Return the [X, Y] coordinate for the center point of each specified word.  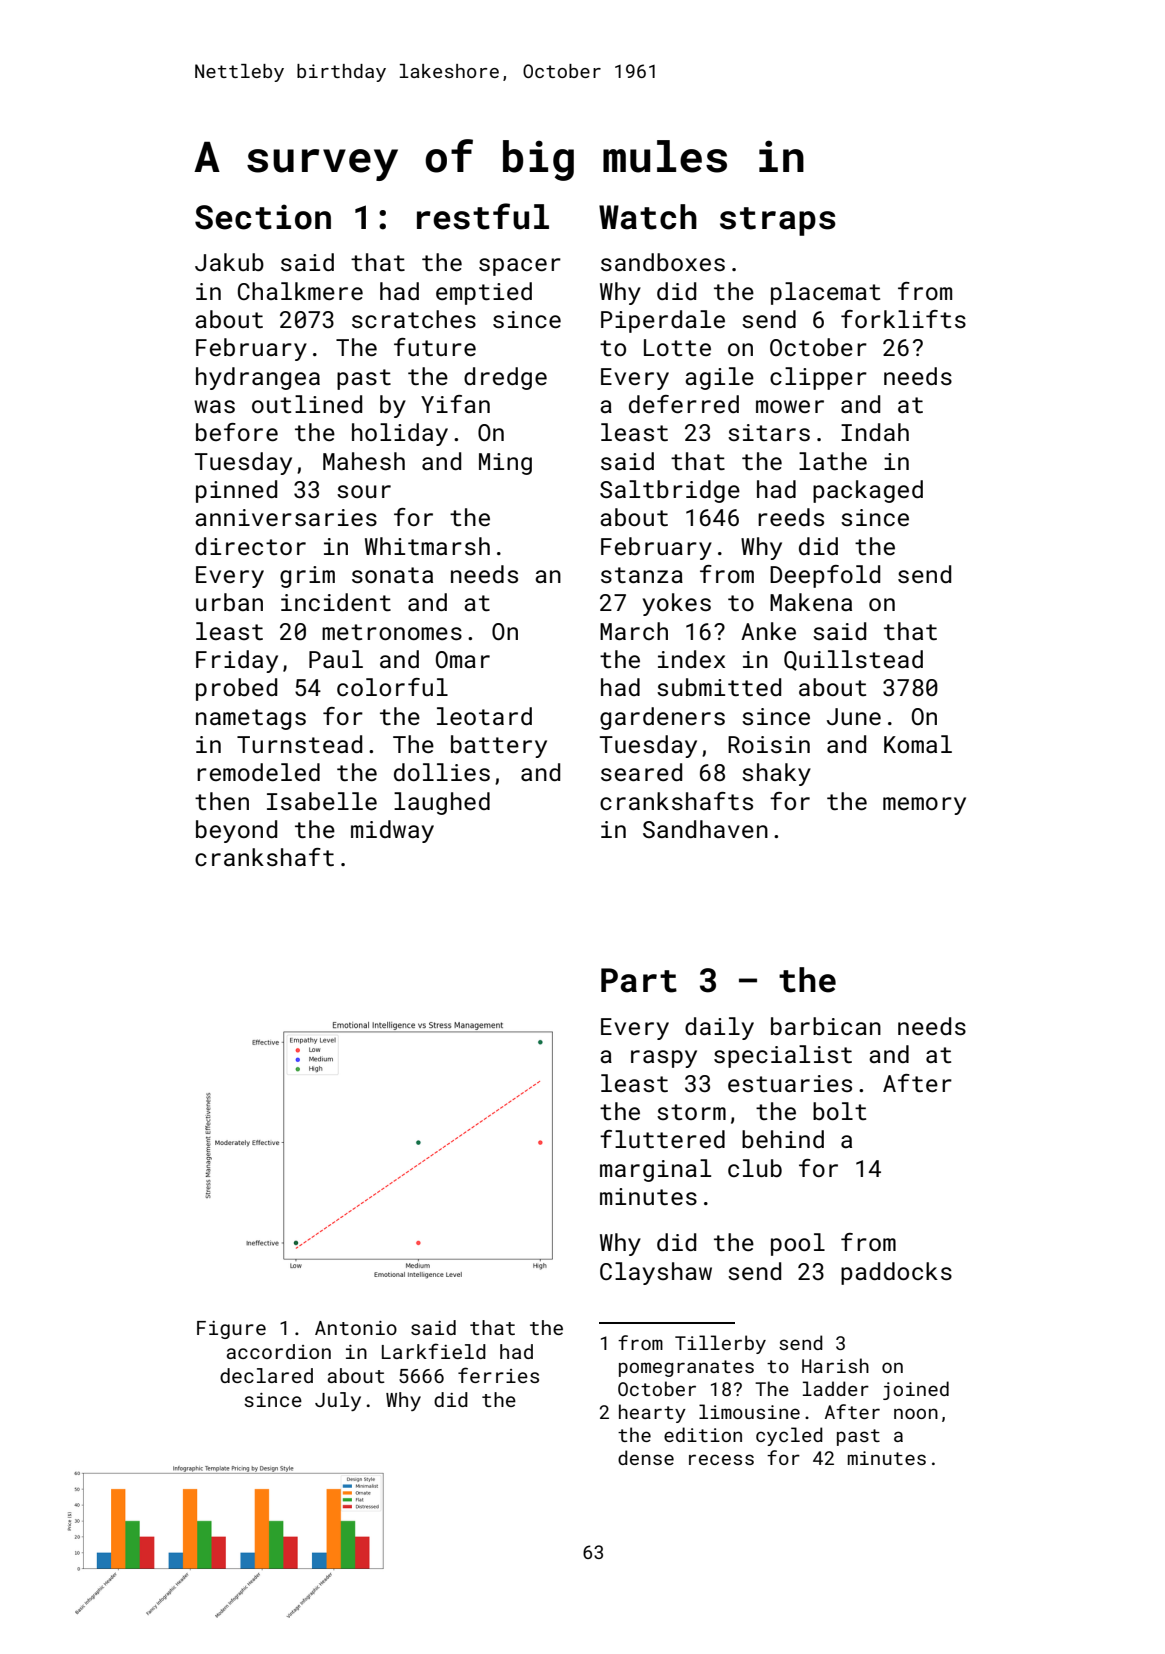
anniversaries [286, 517]
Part [639, 980]
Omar [463, 659]
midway [392, 831]
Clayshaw [656, 1273]
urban [229, 602]
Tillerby [720, 1344]
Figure [231, 1330]
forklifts [903, 319]
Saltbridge [670, 491]
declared [266, 1375]
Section [263, 217]
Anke [768, 631]
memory [924, 806]
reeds [791, 517]
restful [483, 216]
